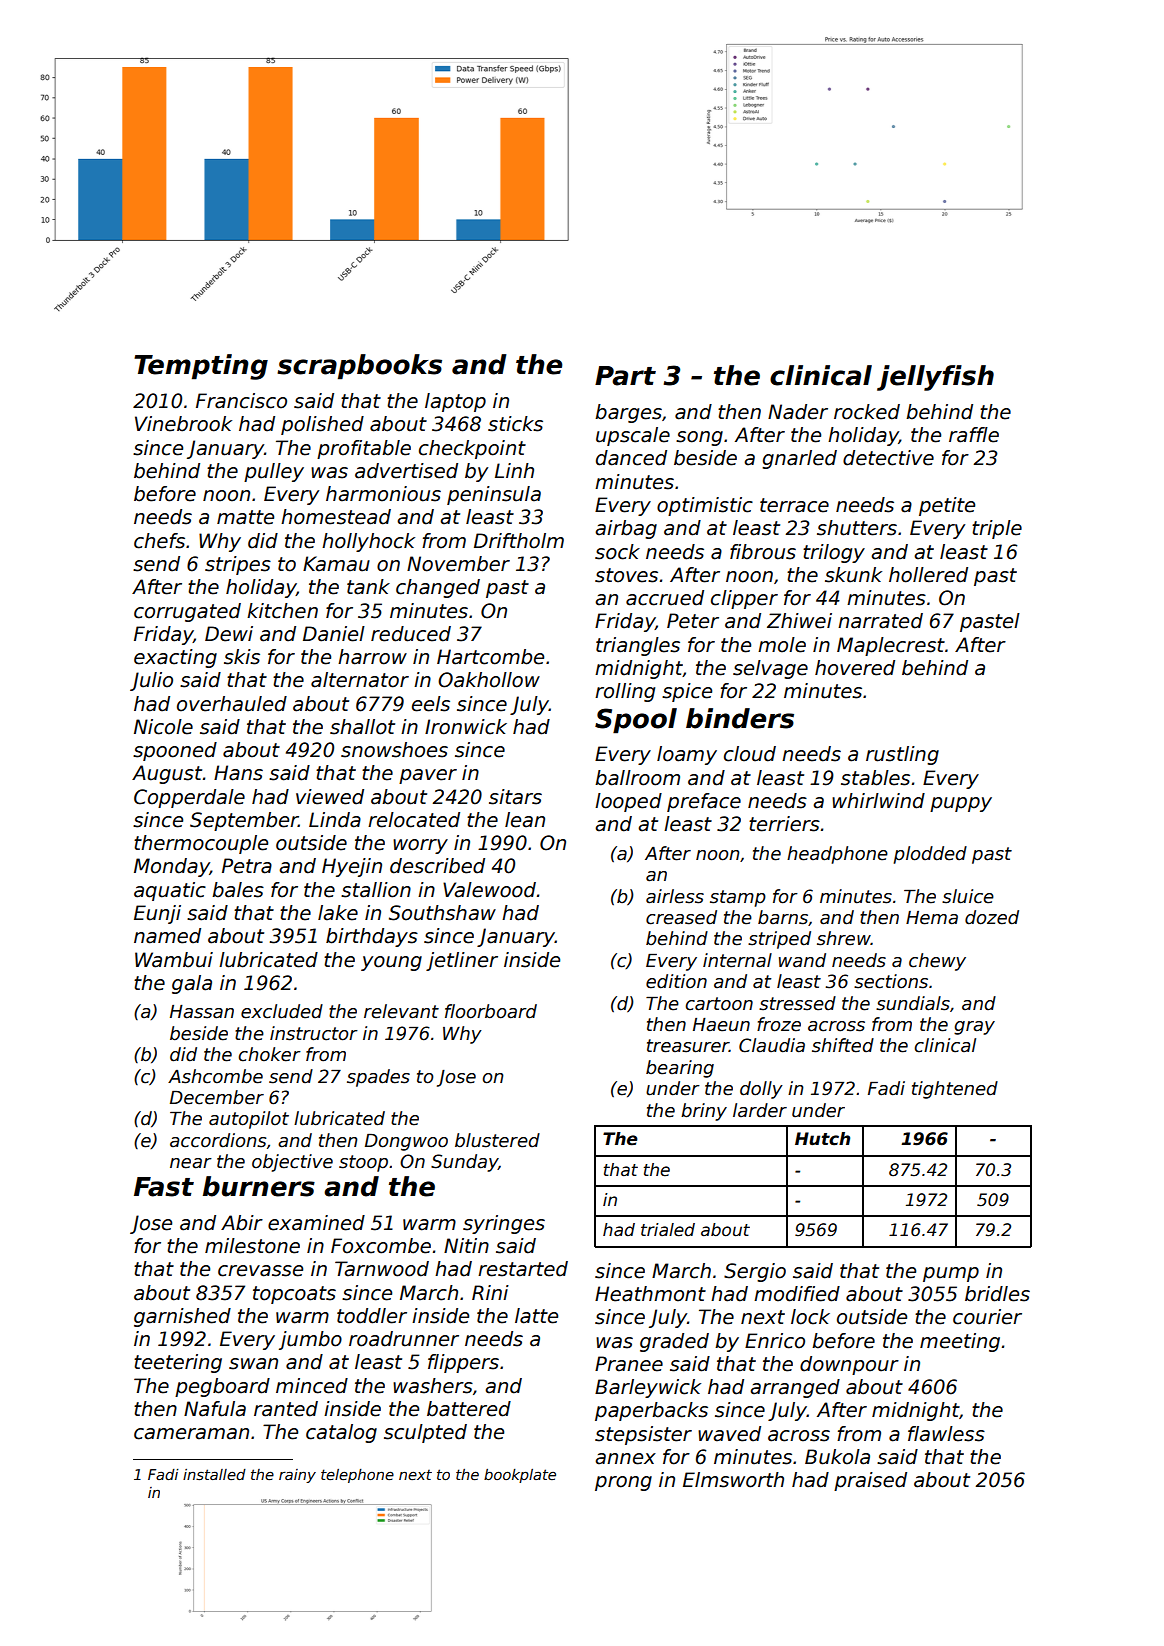 The width and height of the document is (1164, 1646). I want to click on pulley, so click(274, 472).
